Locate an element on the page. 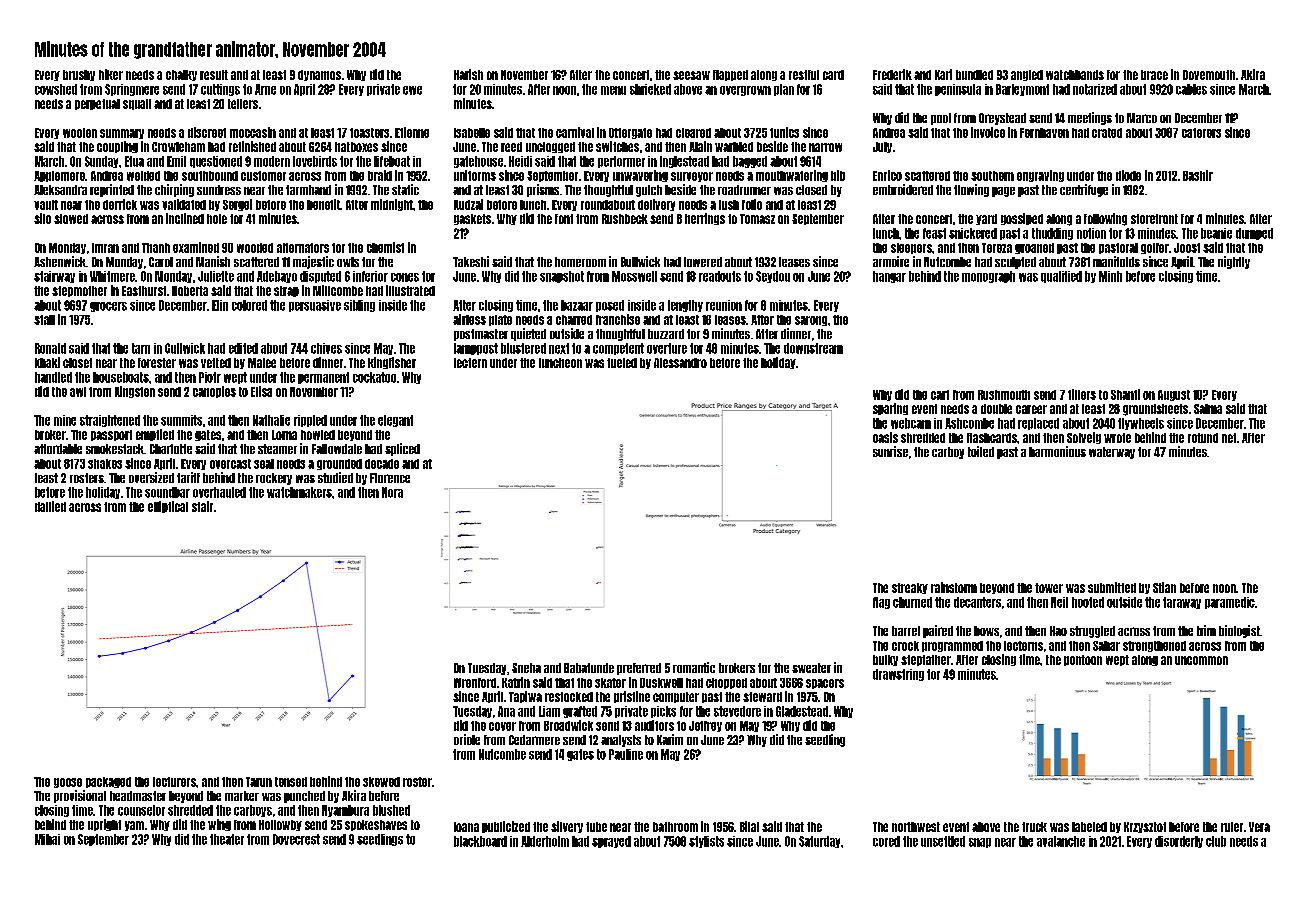  chives is located at coordinates (326, 348).
